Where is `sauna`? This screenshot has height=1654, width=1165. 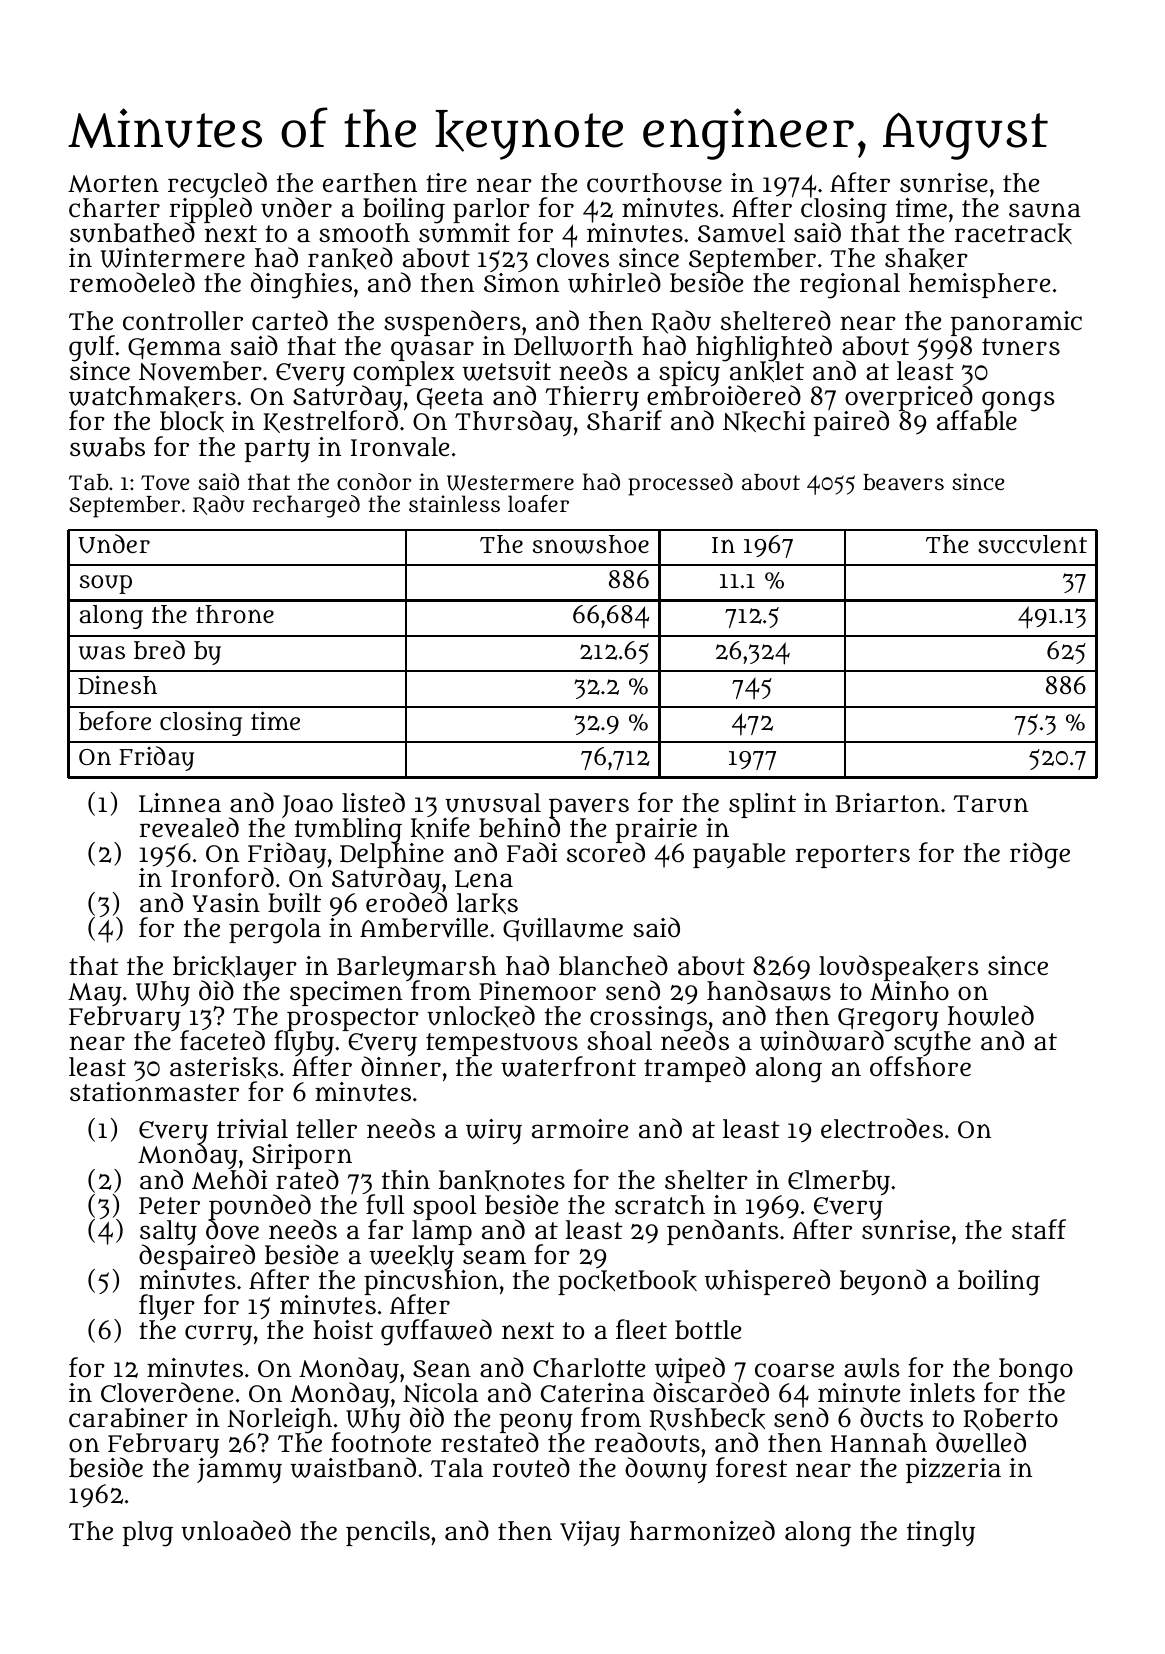
sauna is located at coordinates (1045, 210).
